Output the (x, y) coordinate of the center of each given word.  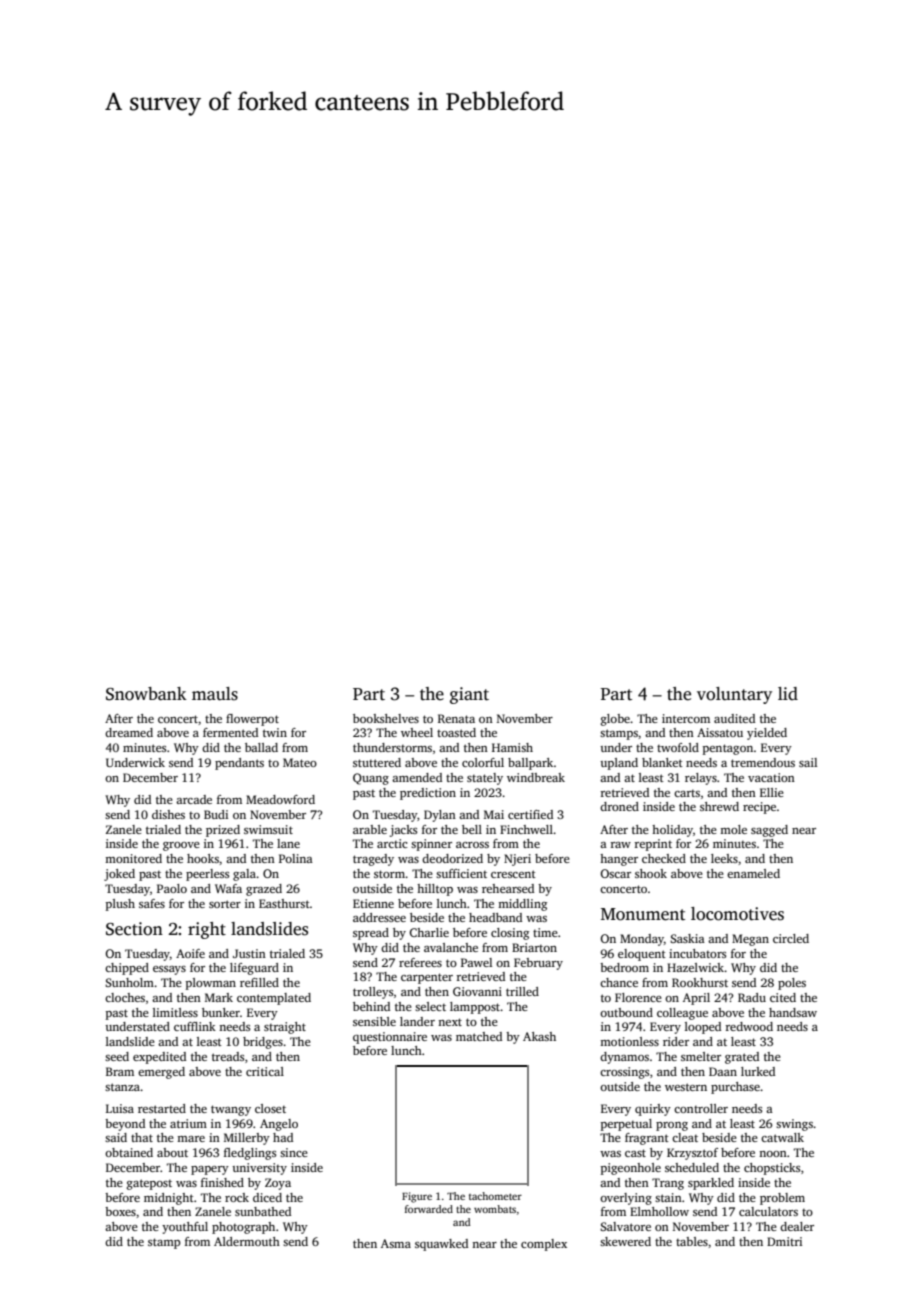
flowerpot (252, 720)
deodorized (452, 858)
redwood (749, 1026)
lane (288, 843)
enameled (753, 873)
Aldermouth (247, 1241)
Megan (750, 940)
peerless (207, 875)
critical (265, 1071)
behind (371, 1006)
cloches (125, 997)
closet (270, 1108)
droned (619, 806)
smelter (701, 1056)
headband (495, 917)
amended (417, 777)
